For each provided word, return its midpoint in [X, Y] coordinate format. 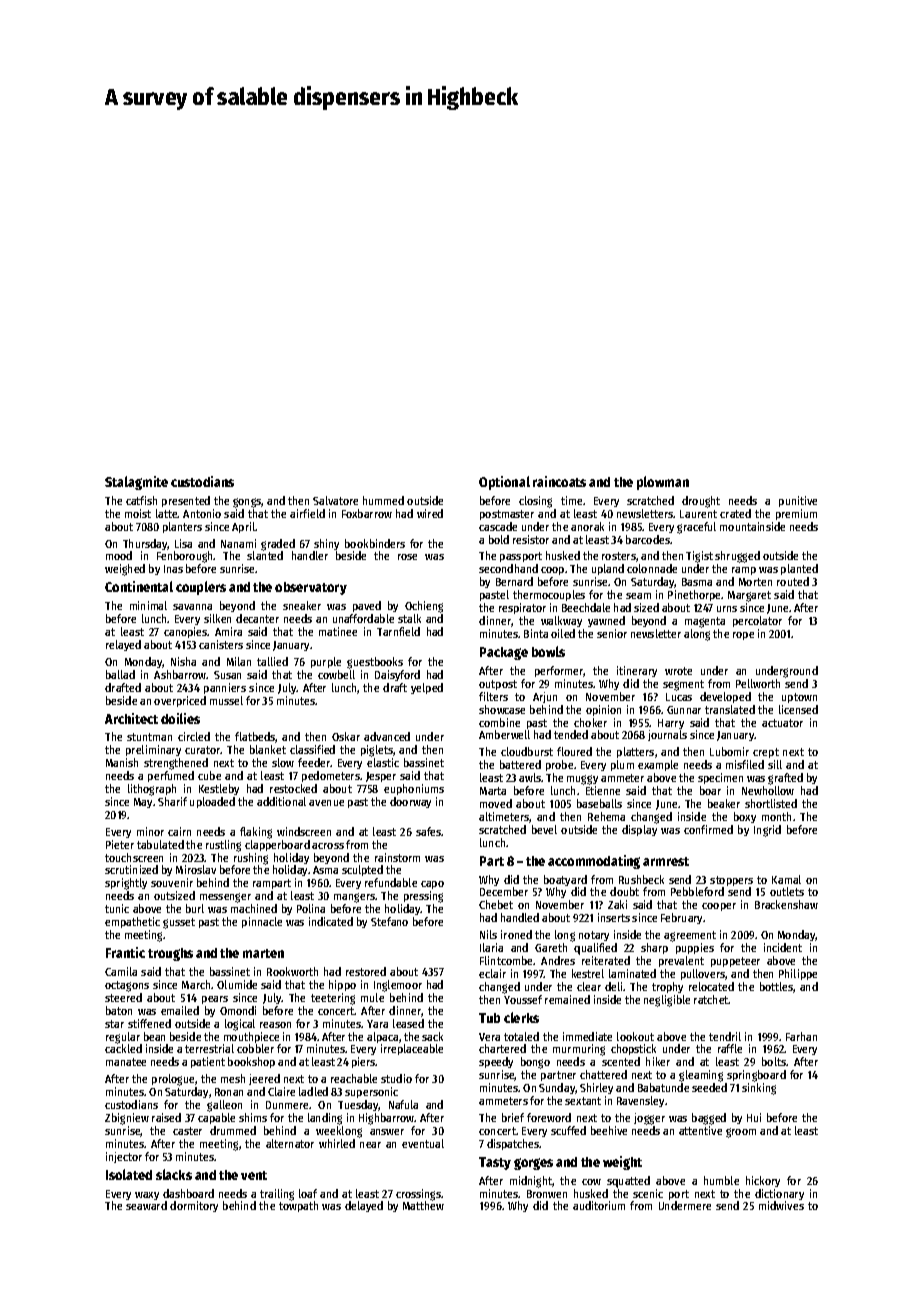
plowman [663, 483]
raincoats [559, 481]
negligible [667, 1001]
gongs [247, 503]
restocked [293, 788]
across [328, 846]
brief [513, 1117]
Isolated [129, 1174]
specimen [720, 778]
